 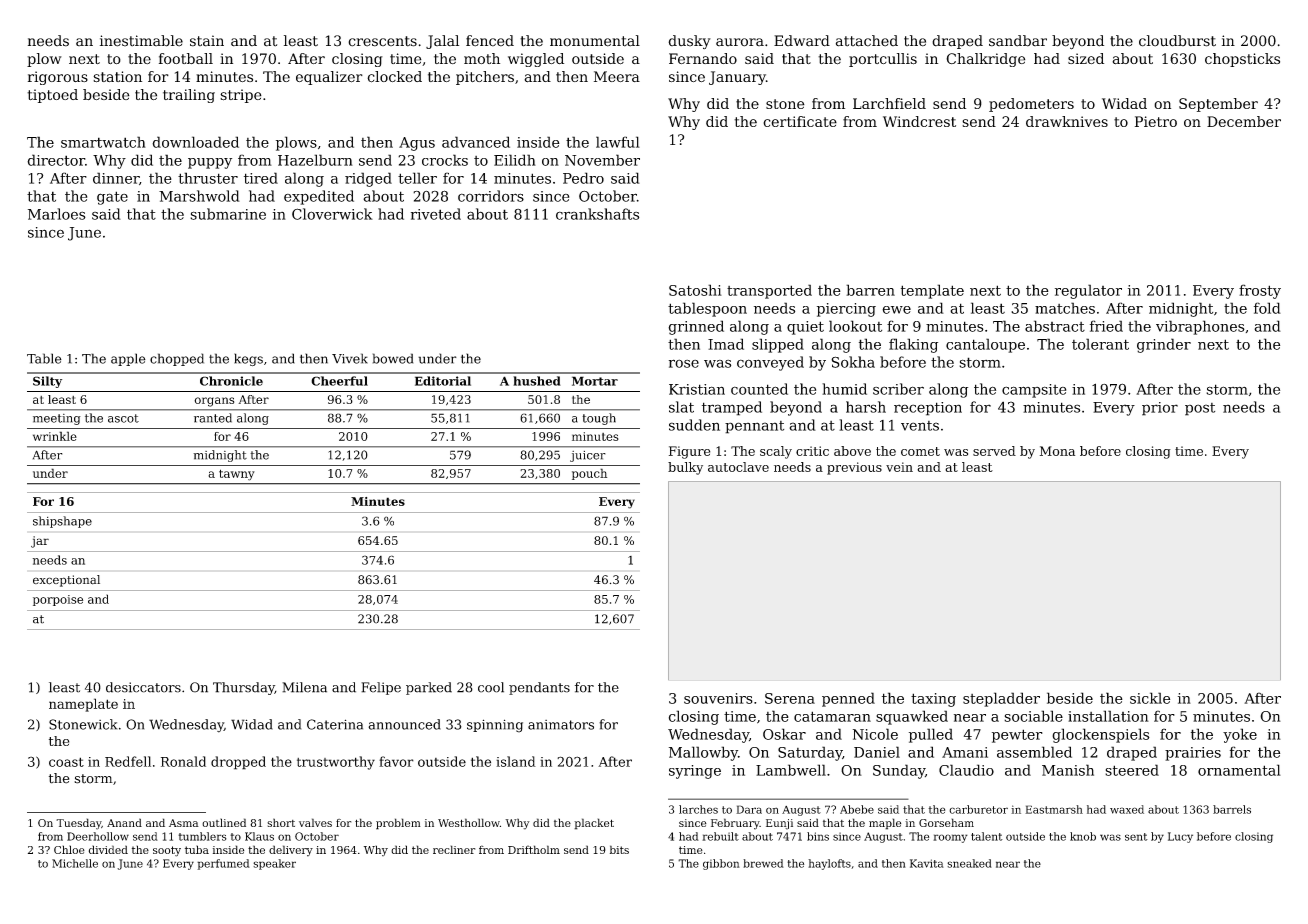 I want to click on Edward, so click(x=802, y=41).
